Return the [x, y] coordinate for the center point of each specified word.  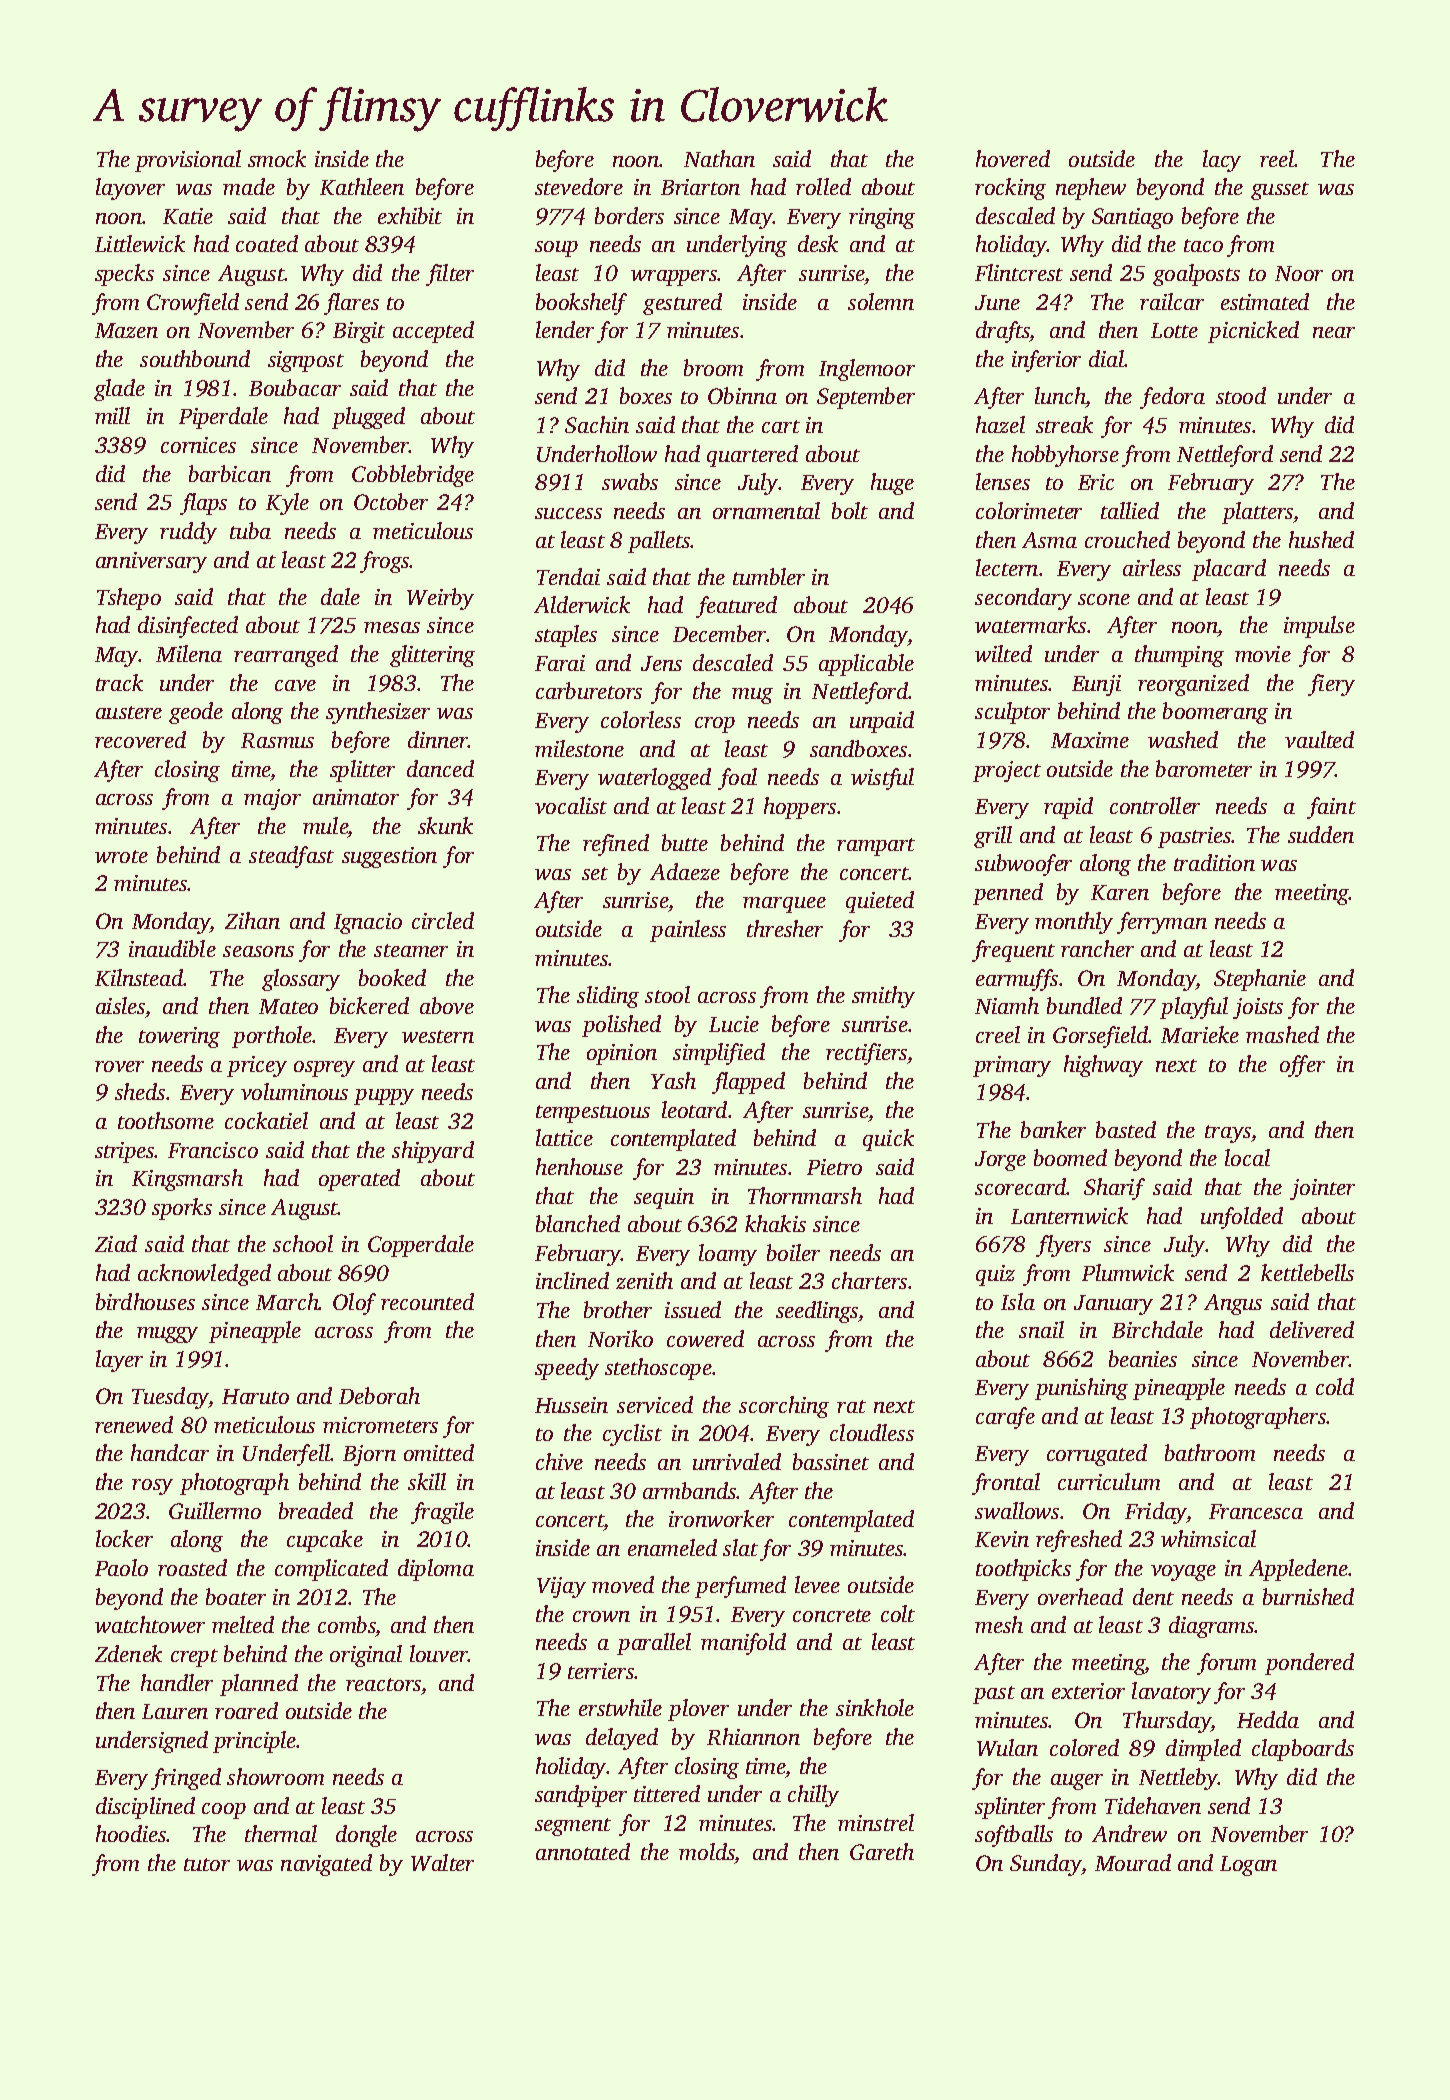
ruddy [188, 533]
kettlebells [1307, 1272]
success [568, 513]
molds [707, 1851]
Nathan [719, 158]
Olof [354, 1304]
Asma [1049, 540]
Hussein [571, 1405]
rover [119, 1066]
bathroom [1210, 1452]
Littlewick [140, 243]
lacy [1222, 161]
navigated [326, 1865]
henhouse [579, 1166]
